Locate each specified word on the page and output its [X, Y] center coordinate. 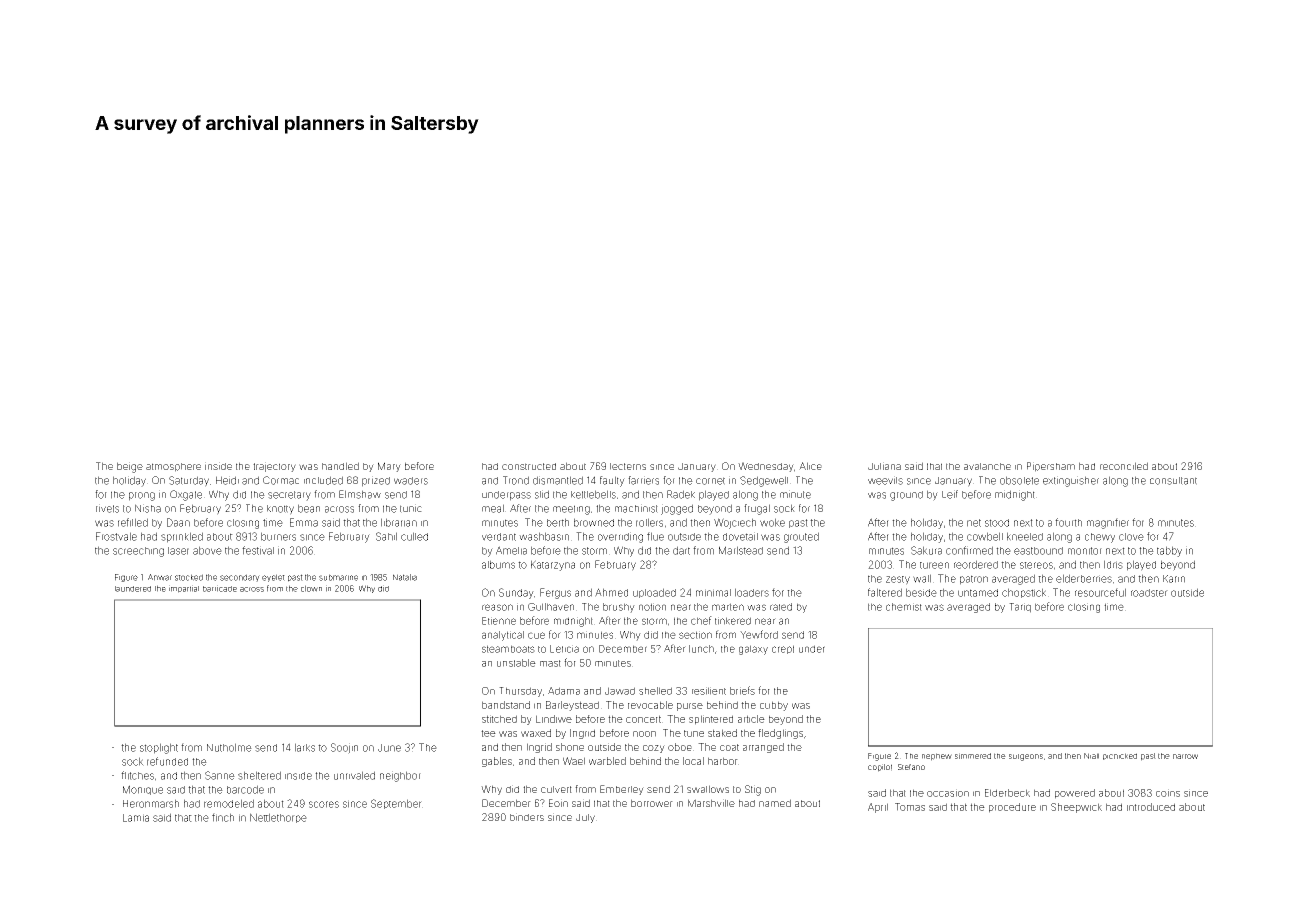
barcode [245, 789]
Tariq [1020, 608]
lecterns [628, 466]
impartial [184, 589]
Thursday [520, 692]
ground [906, 496]
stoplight [159, 748]
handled [340, 466]
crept [783, 649]
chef [701, 620]
